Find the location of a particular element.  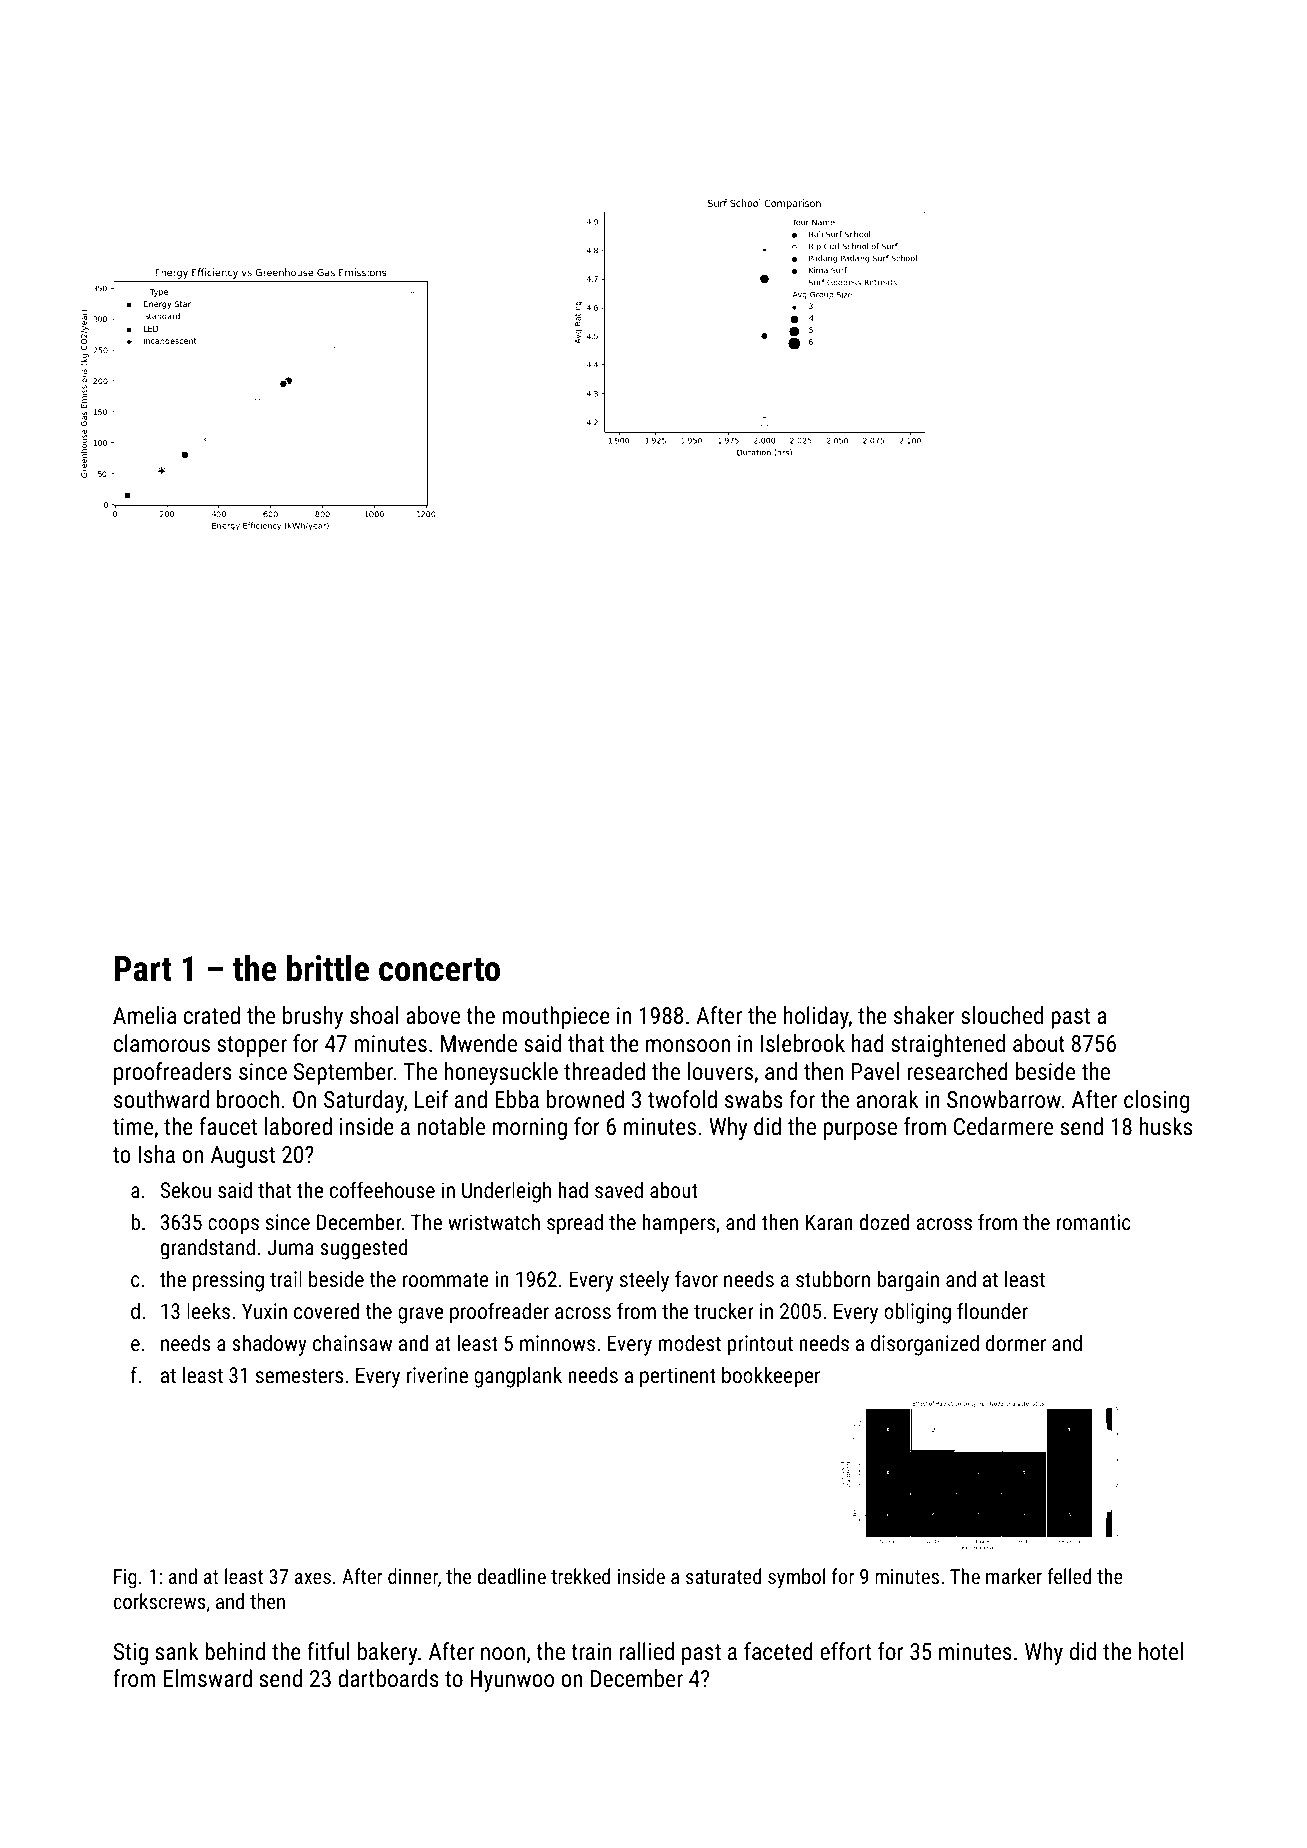

axes is located at coordinates (313, 1578).
